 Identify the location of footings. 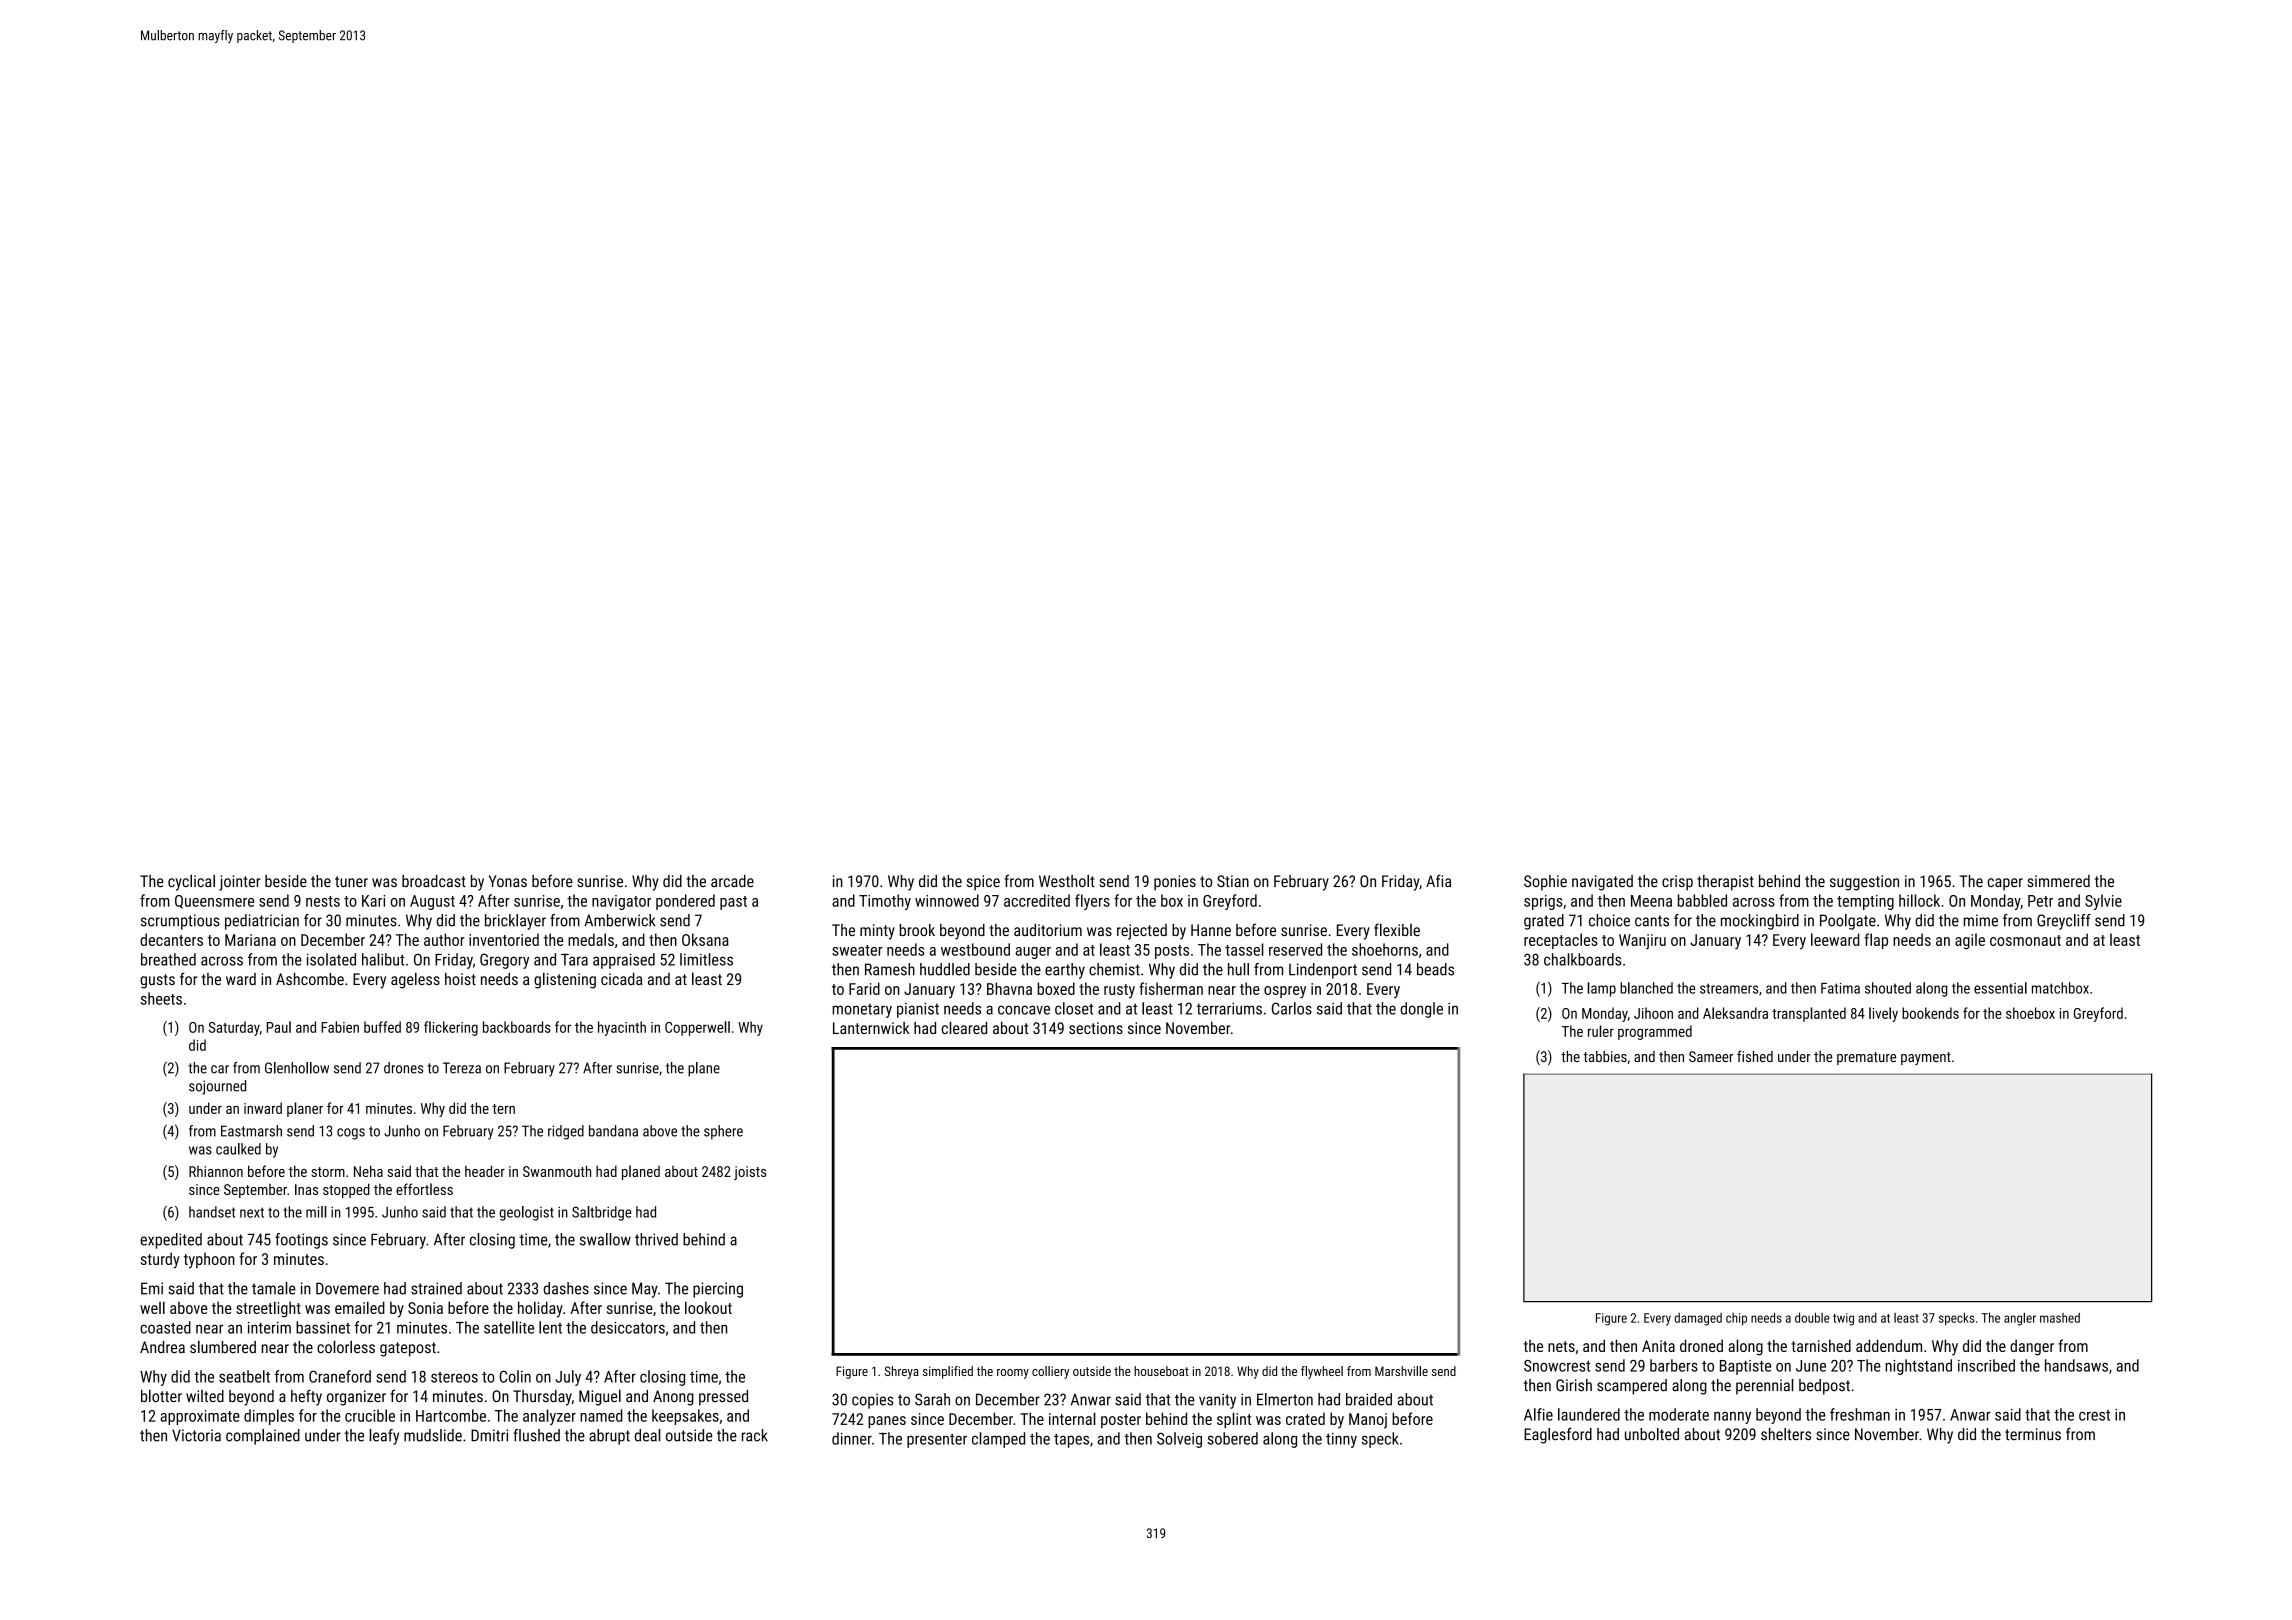
(301, 1241).
